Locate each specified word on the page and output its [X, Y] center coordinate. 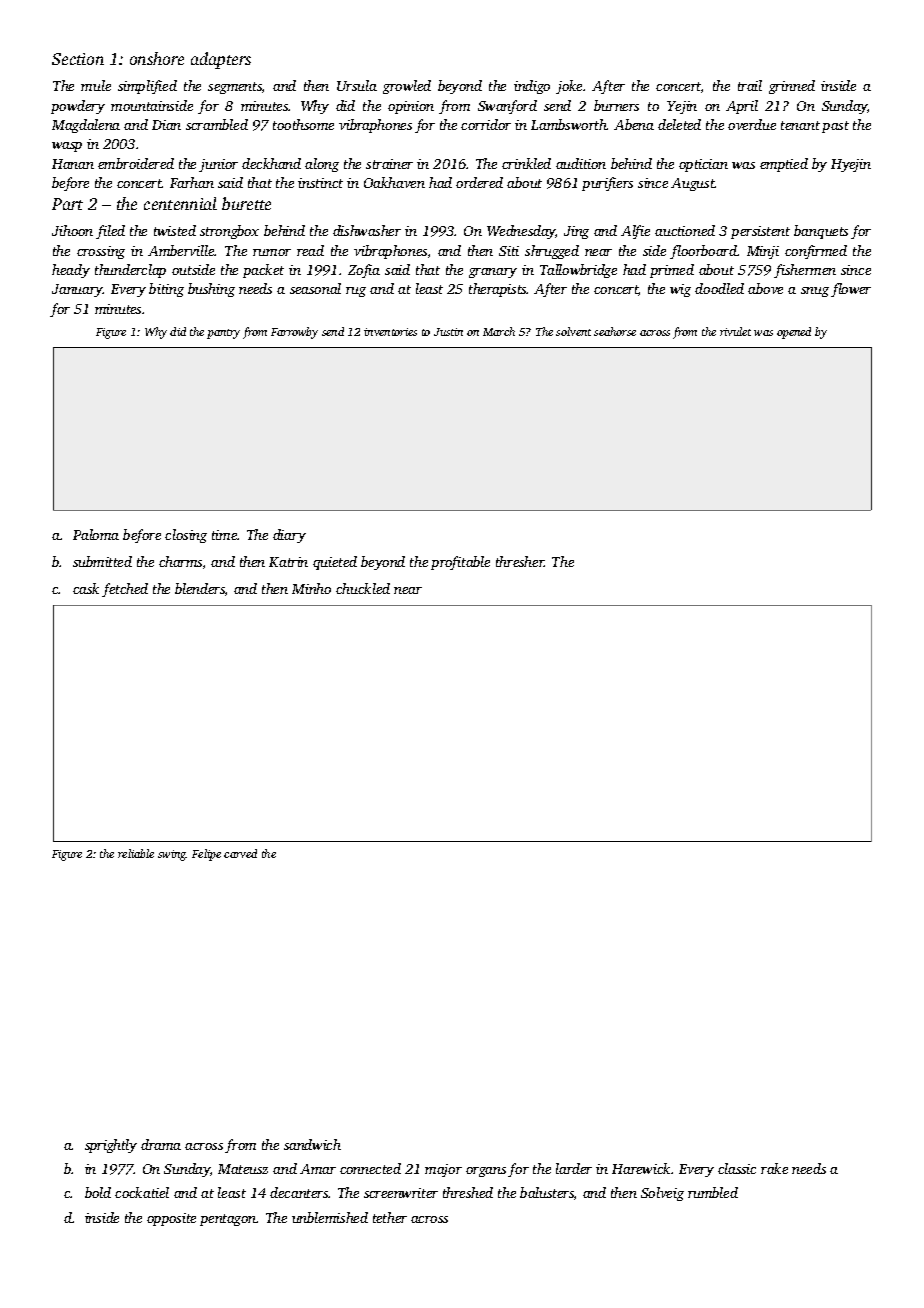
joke [569, 87]
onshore [157, 58]
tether [390, 1217]
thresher [520, 561]
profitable [460, 563]
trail [750, 85]
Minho [311, 588]
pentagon [228, 1220]
